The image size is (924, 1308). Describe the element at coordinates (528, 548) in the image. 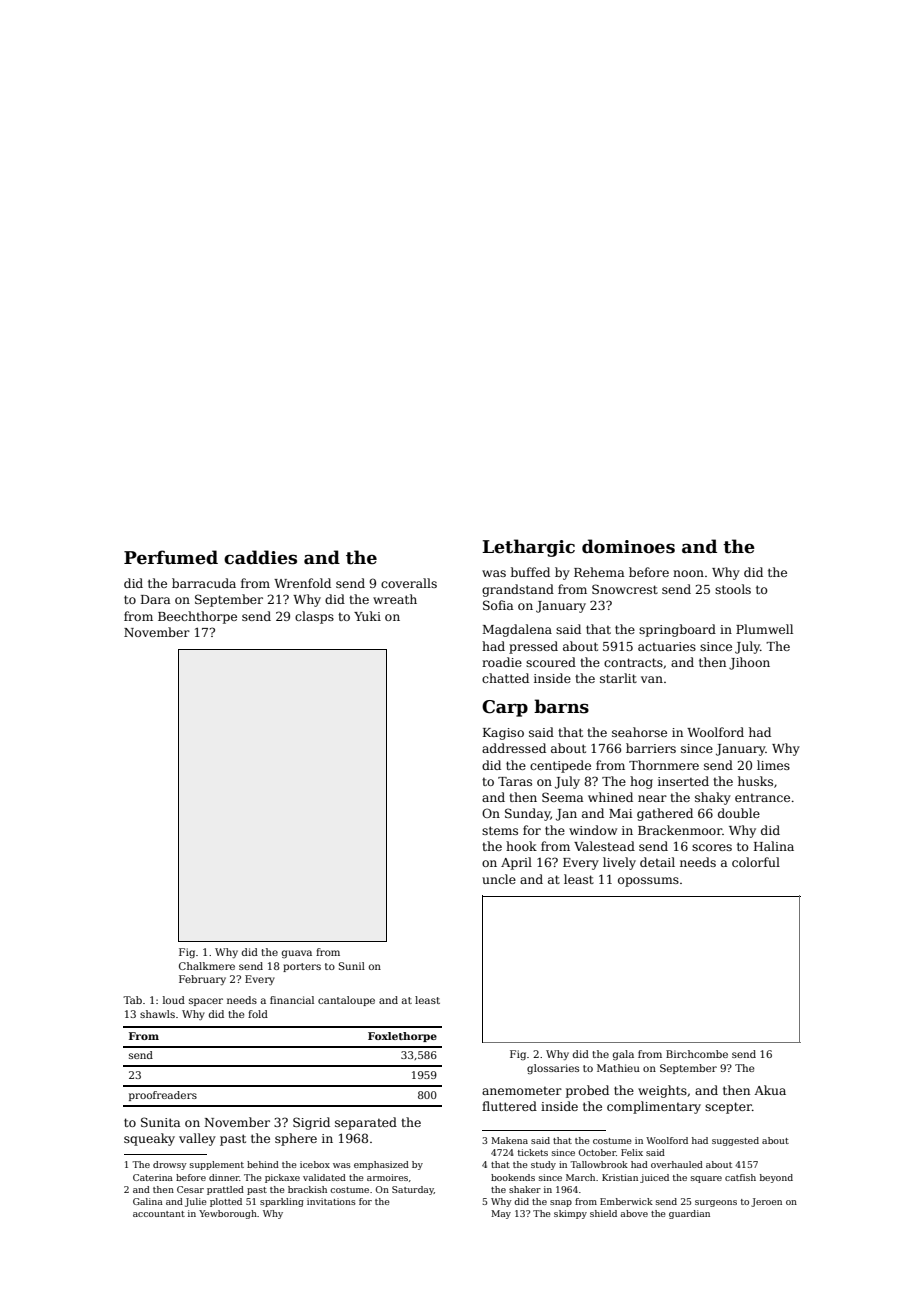

I see `Lethargic` at that location.
